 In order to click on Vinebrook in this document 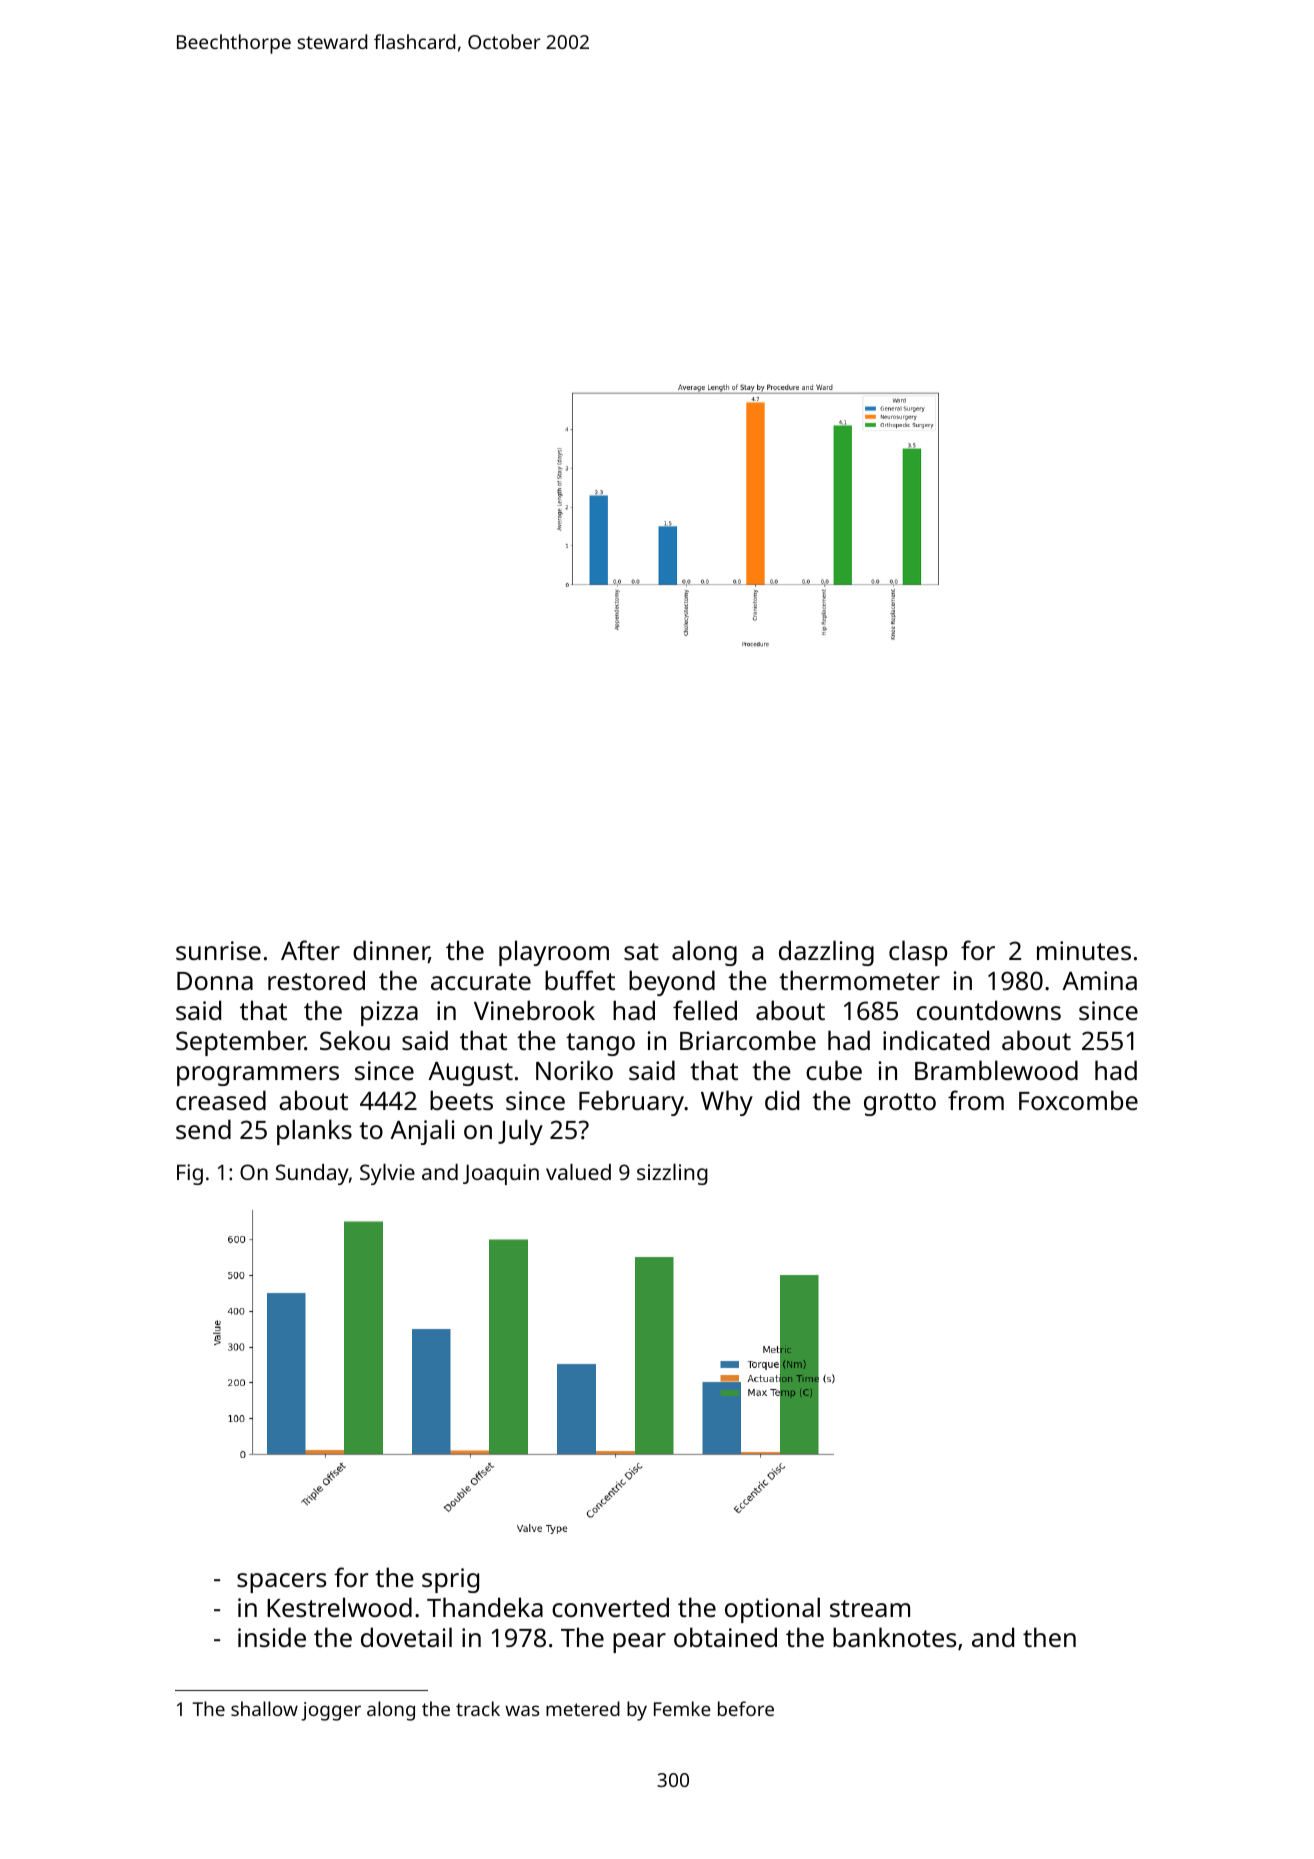, I will do `click(534, 1010)`.
